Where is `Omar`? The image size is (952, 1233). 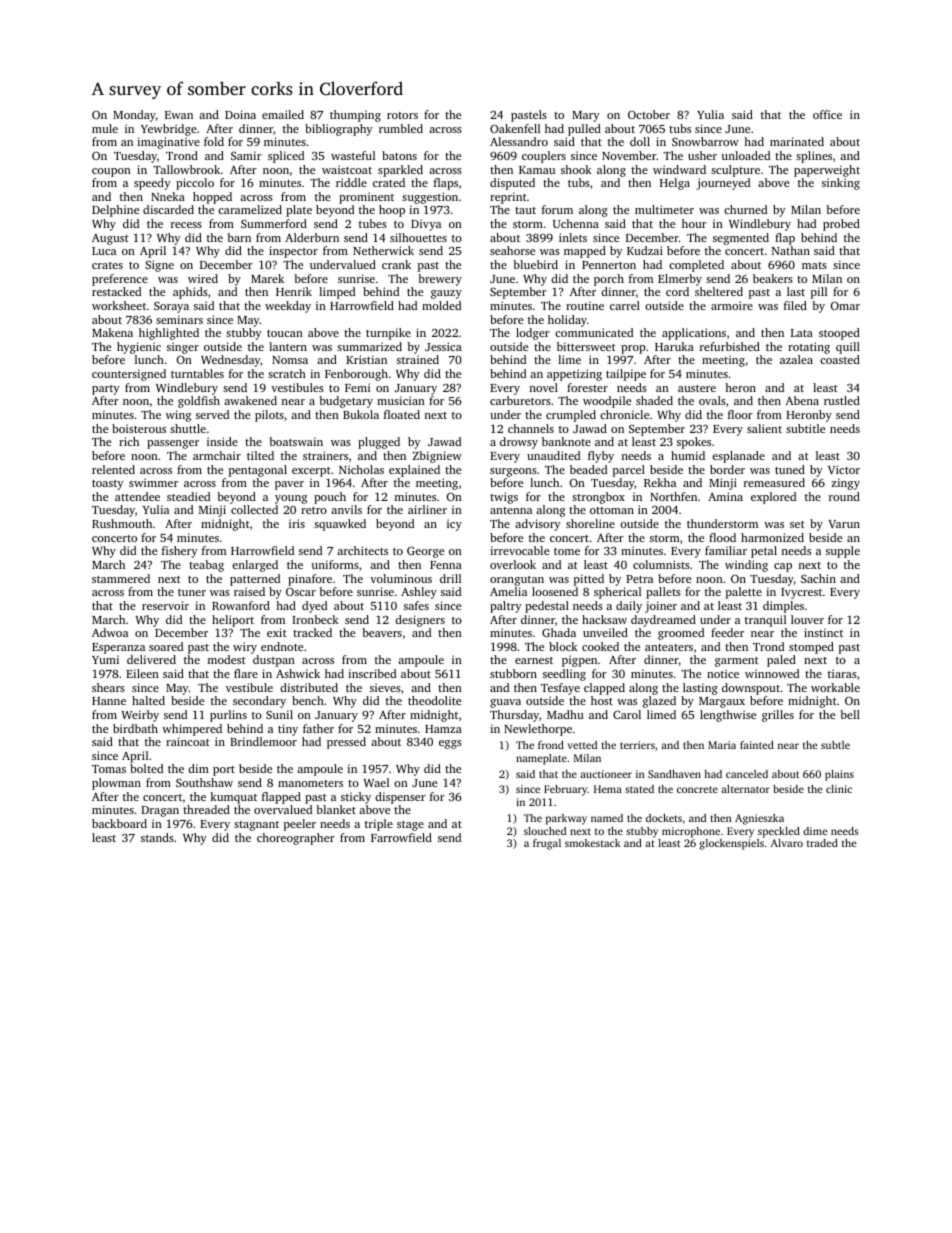
Omar is located at coordinates (845, 305).
